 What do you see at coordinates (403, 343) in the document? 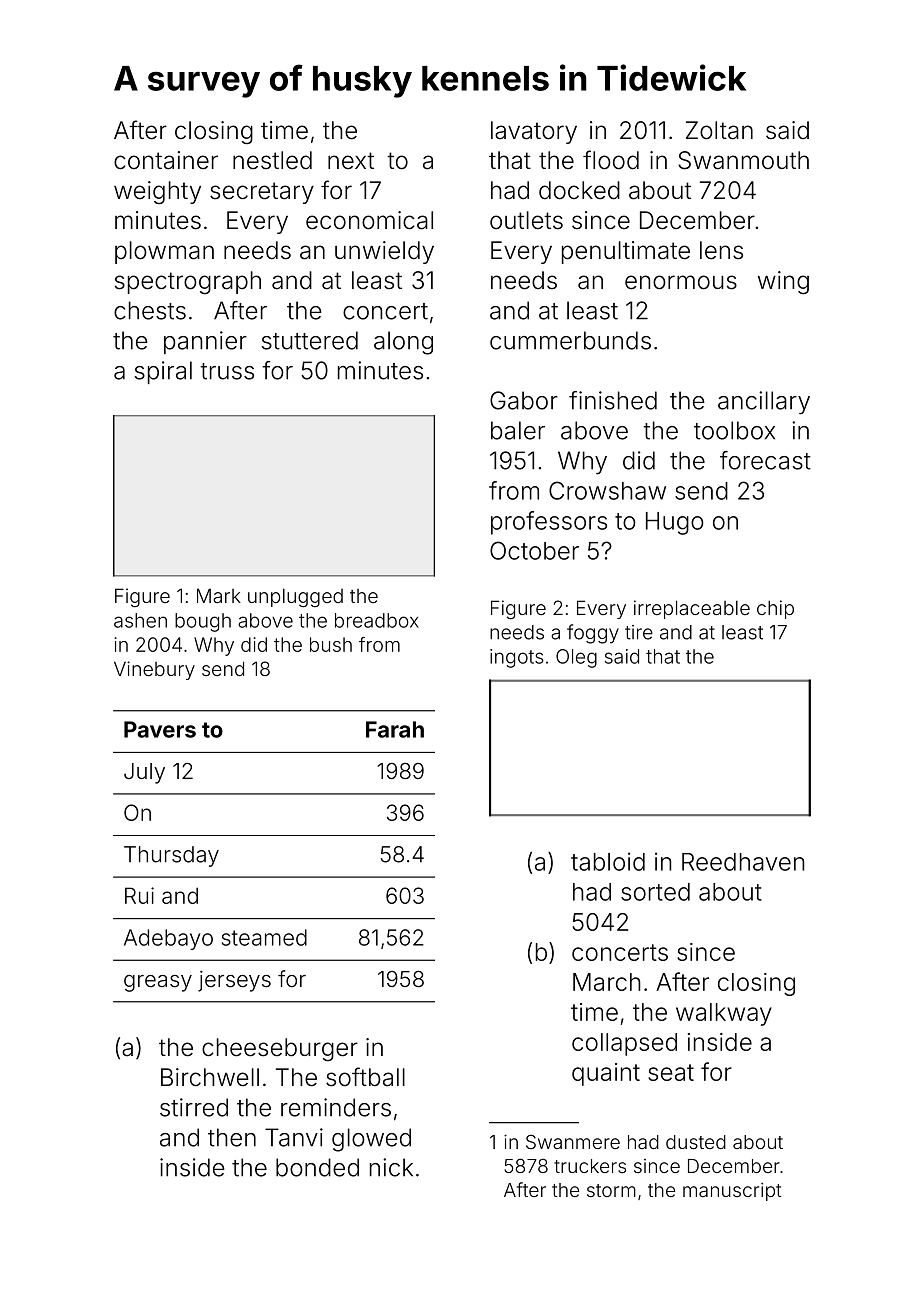
I see `along` at bounding box center [403, 343].
